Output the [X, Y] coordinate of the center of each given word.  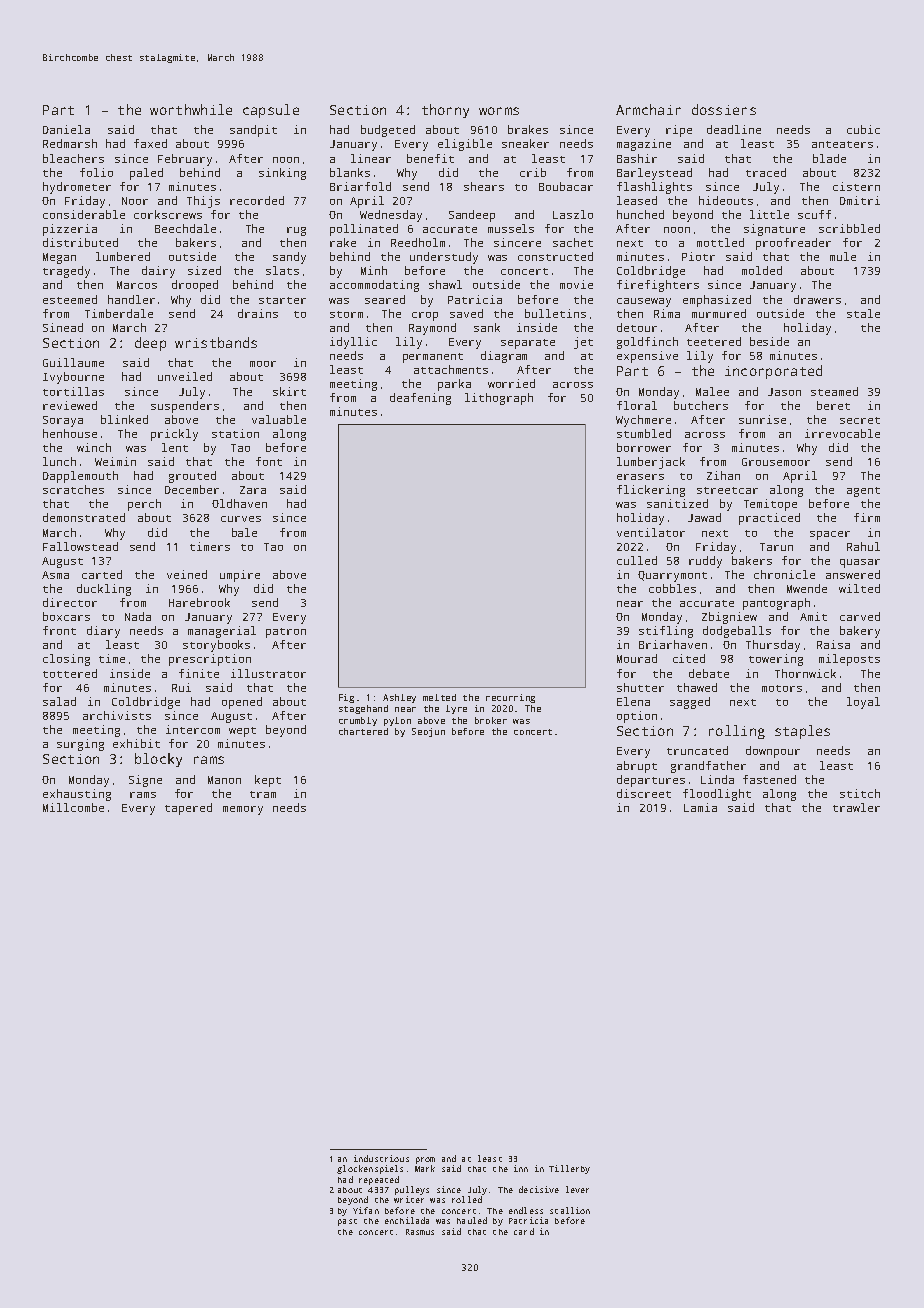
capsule [271, 111]
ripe [679, 131]
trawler [856, 807]
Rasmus [420, 1232]
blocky [158, 760]
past [347, 1222]
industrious [381, 1158]
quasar [860, 563]
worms [499, 111]
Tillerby [569, 1169]
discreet [644, 793]
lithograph [499, 399]
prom [425, 1160]
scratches [73, 489]
